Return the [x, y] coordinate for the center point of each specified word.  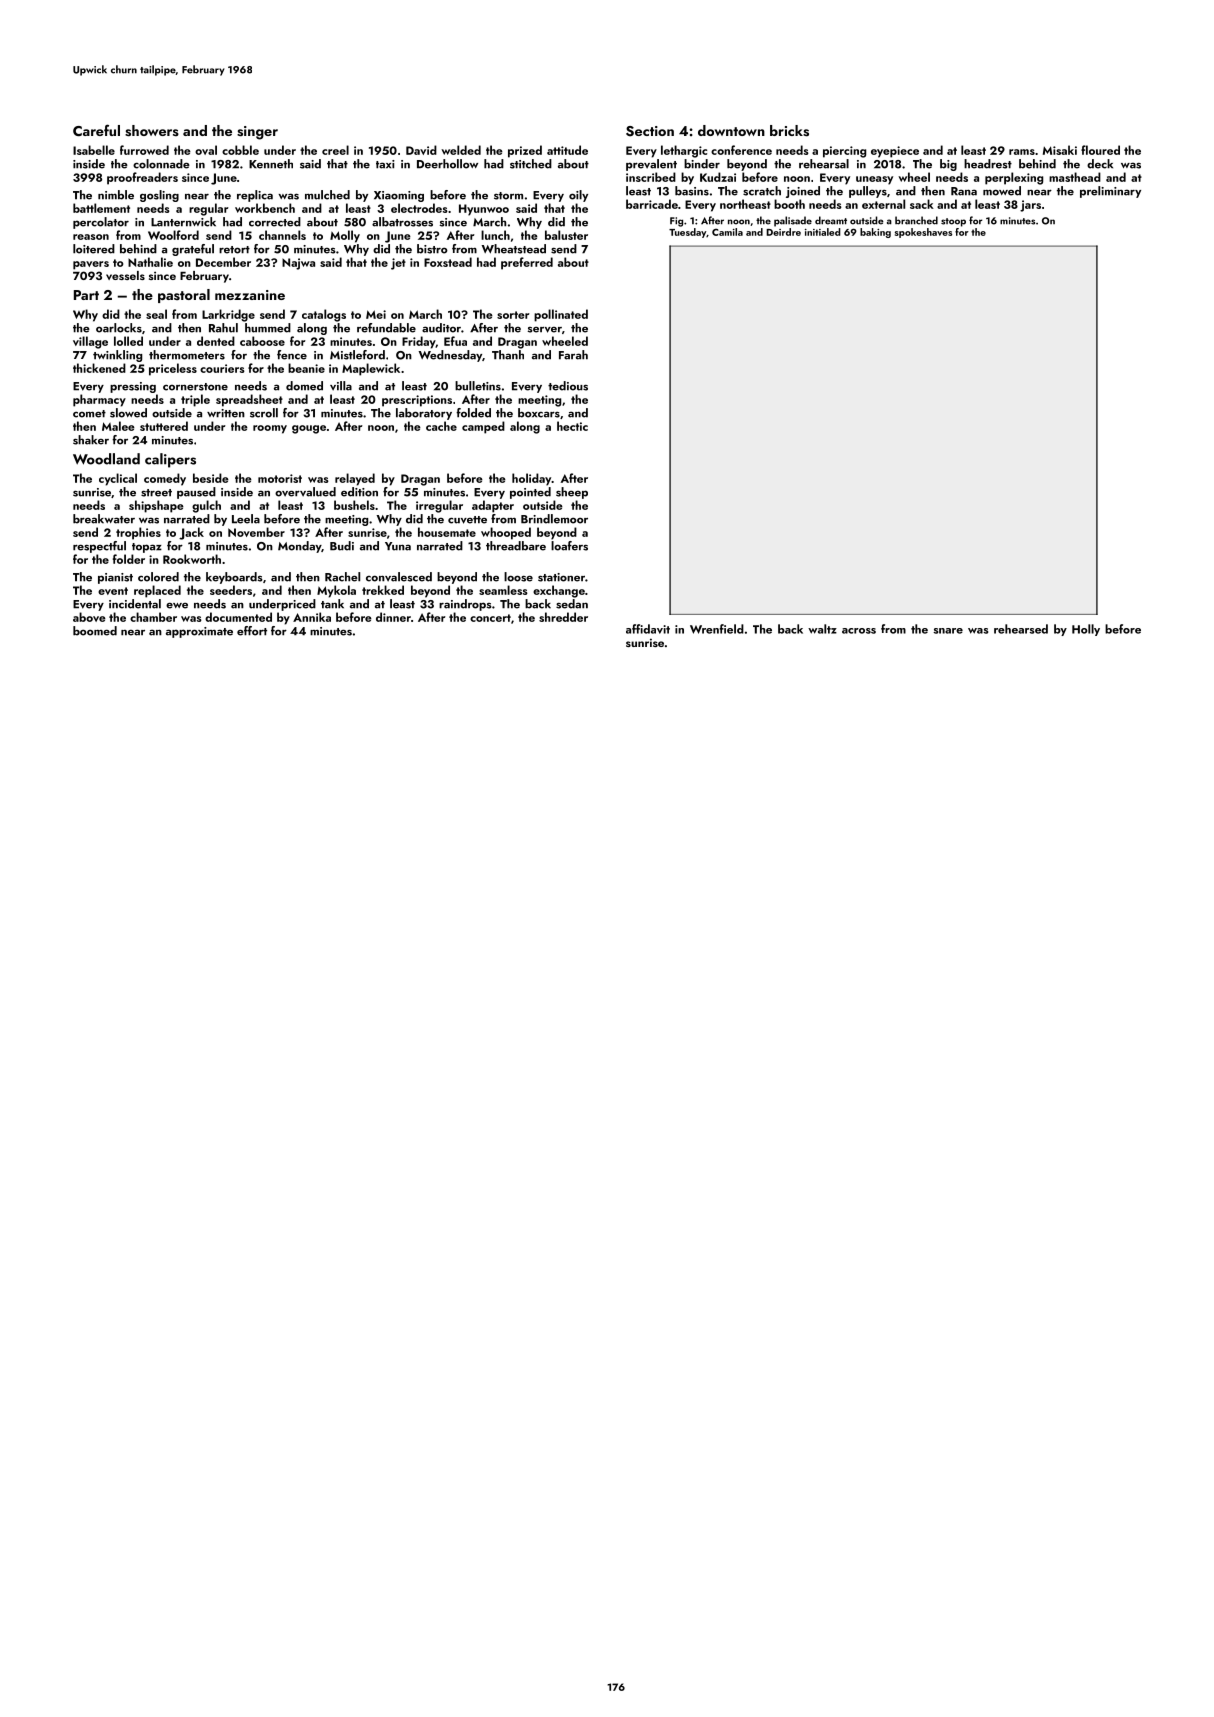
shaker [91, 440]
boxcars [539, 413]
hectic [572, 426]
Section [650, 131]
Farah [573, 355]
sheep [572, 493]
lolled [128, 341]
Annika [312, 617]
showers [152, 131]
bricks [789, 131]
